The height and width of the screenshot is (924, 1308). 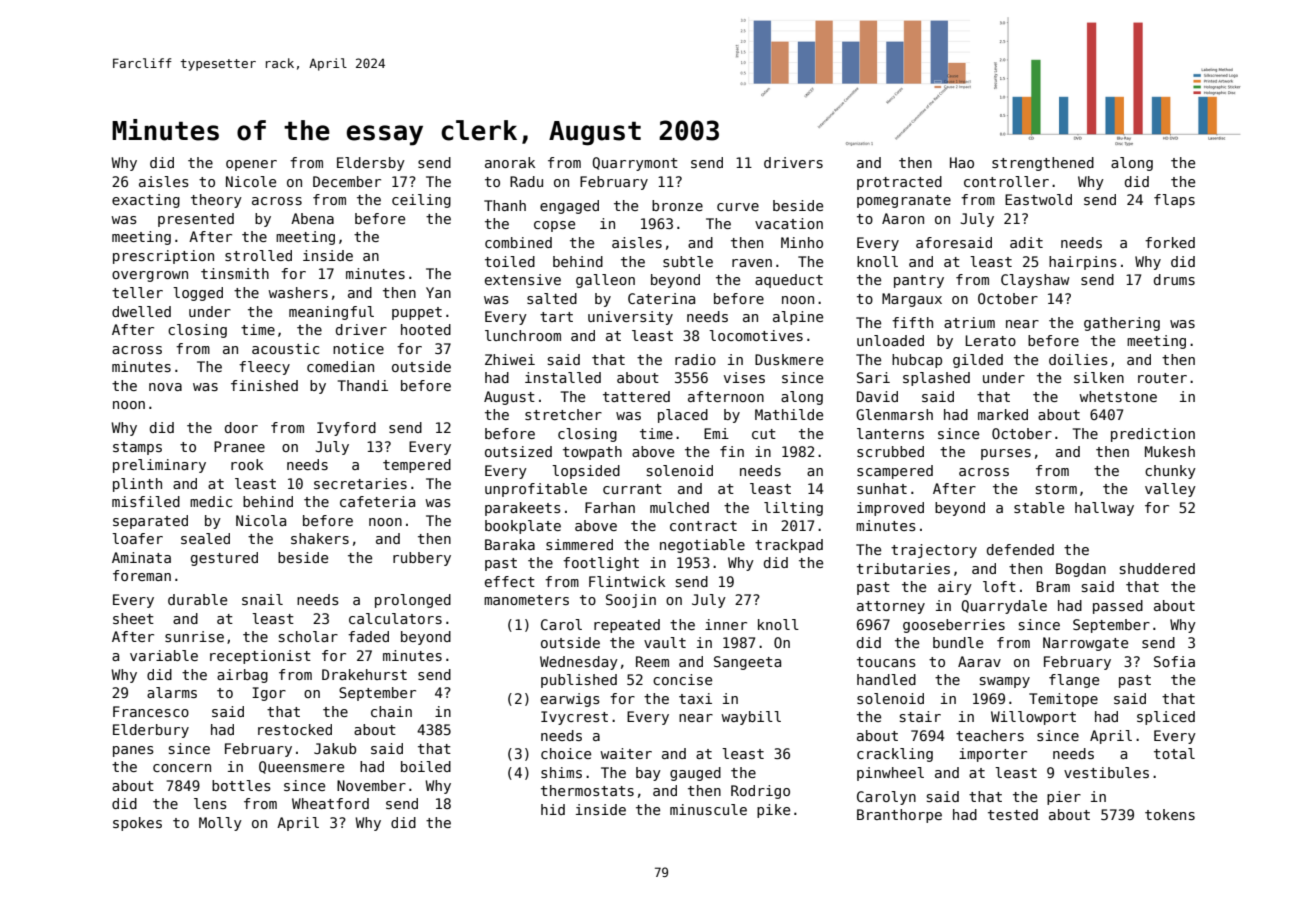 What do you see at coordinates (1006, 181) in the screenshot?
I see `controller` at bounding box center [1006, 181].
